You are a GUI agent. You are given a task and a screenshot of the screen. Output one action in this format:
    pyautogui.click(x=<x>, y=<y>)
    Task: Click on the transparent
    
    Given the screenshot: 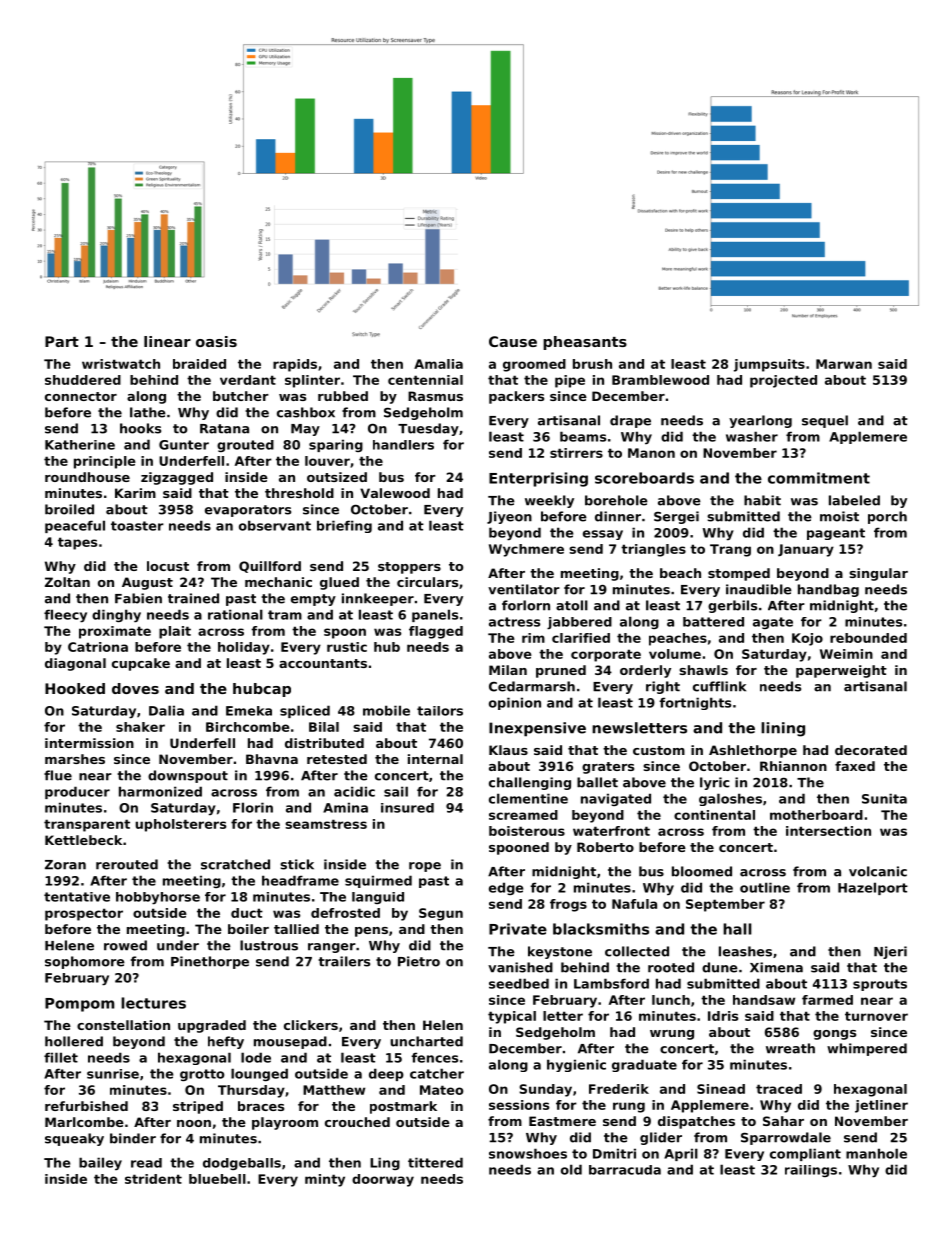 What is the action you would take?
    pyautogui.click(x=87, y=825)
